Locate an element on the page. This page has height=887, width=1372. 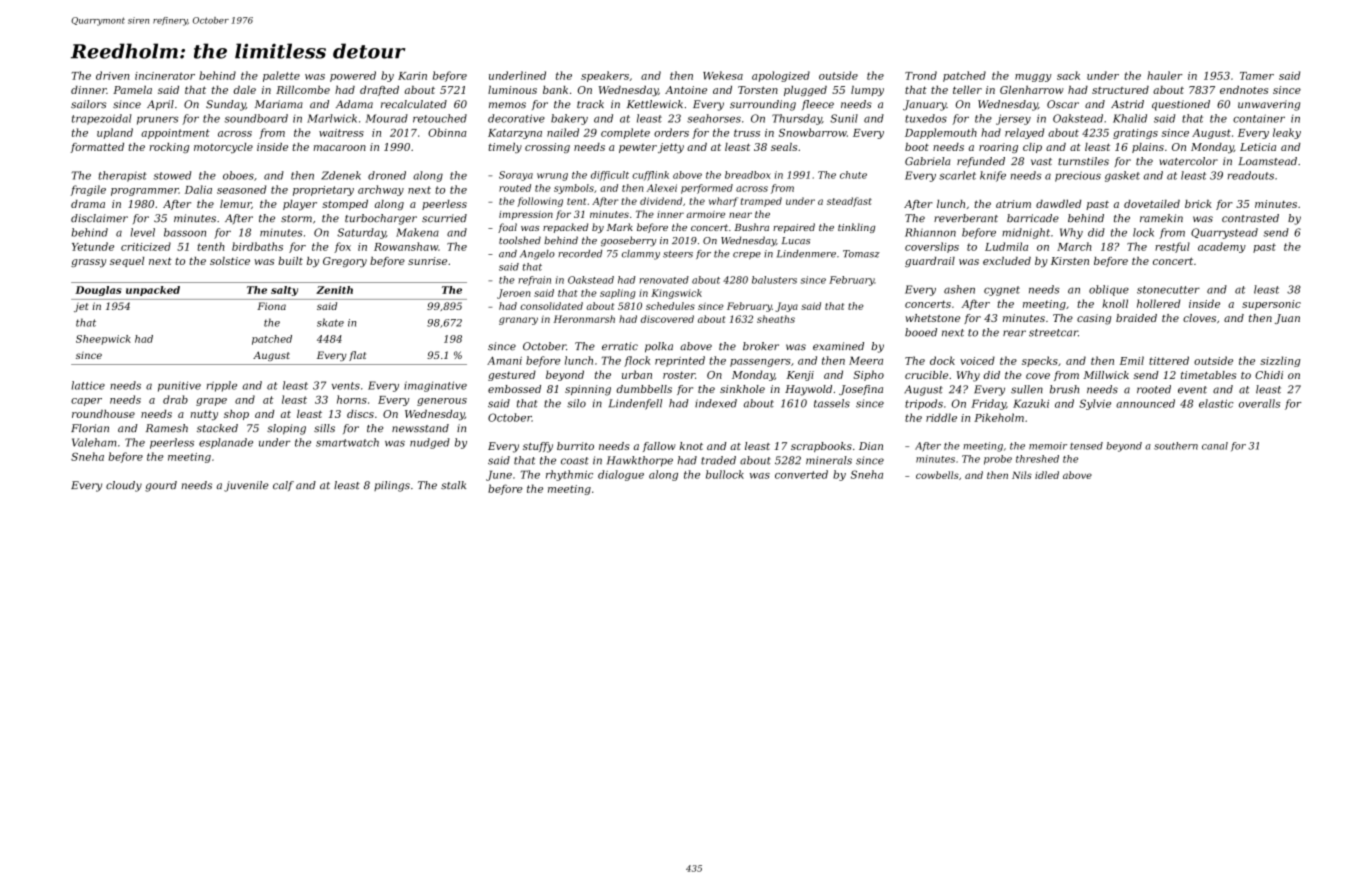
solstice is located at coordinates (230, 261).
